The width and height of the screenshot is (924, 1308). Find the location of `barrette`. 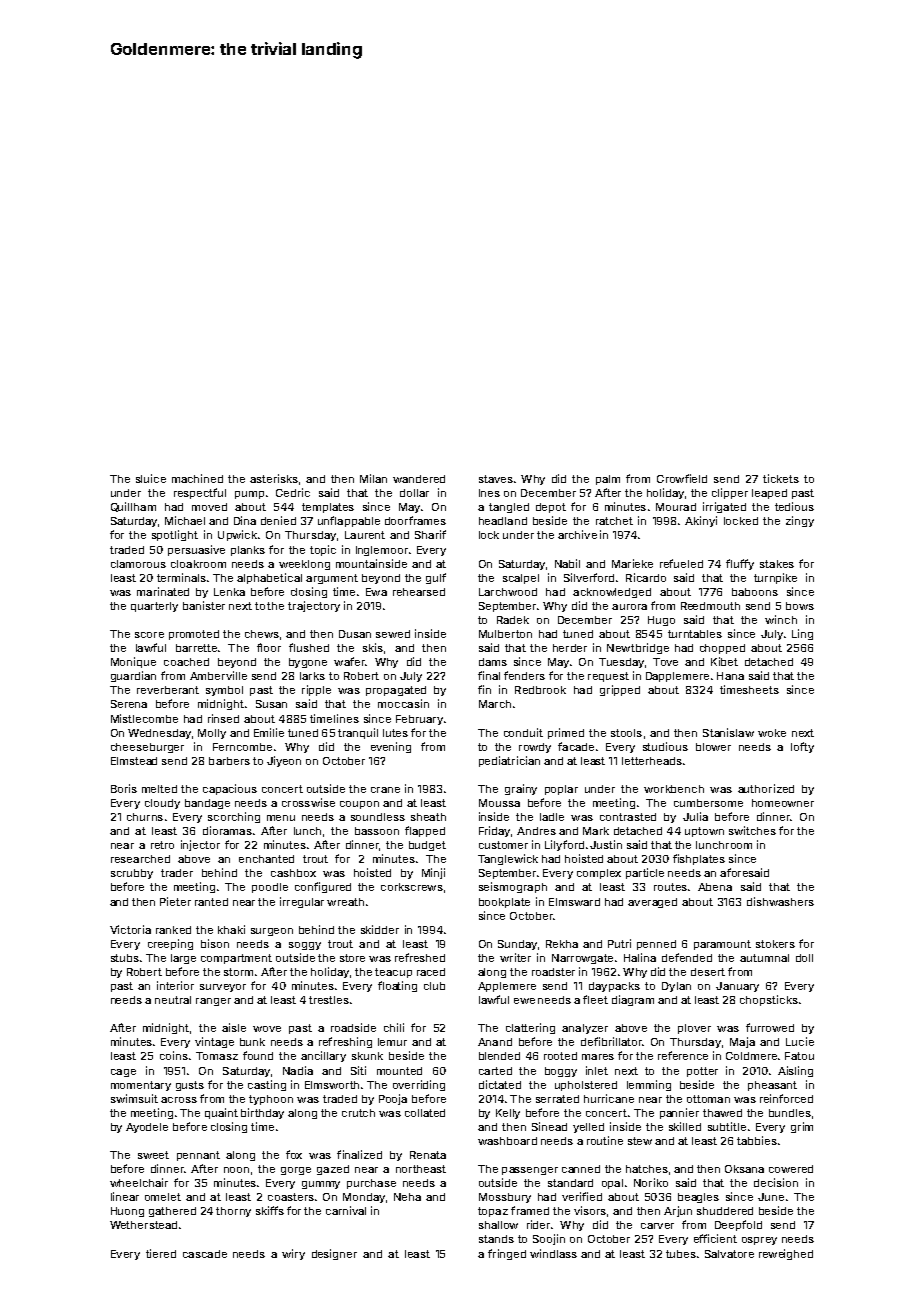

barrette is located at coordinates (196, 648).
